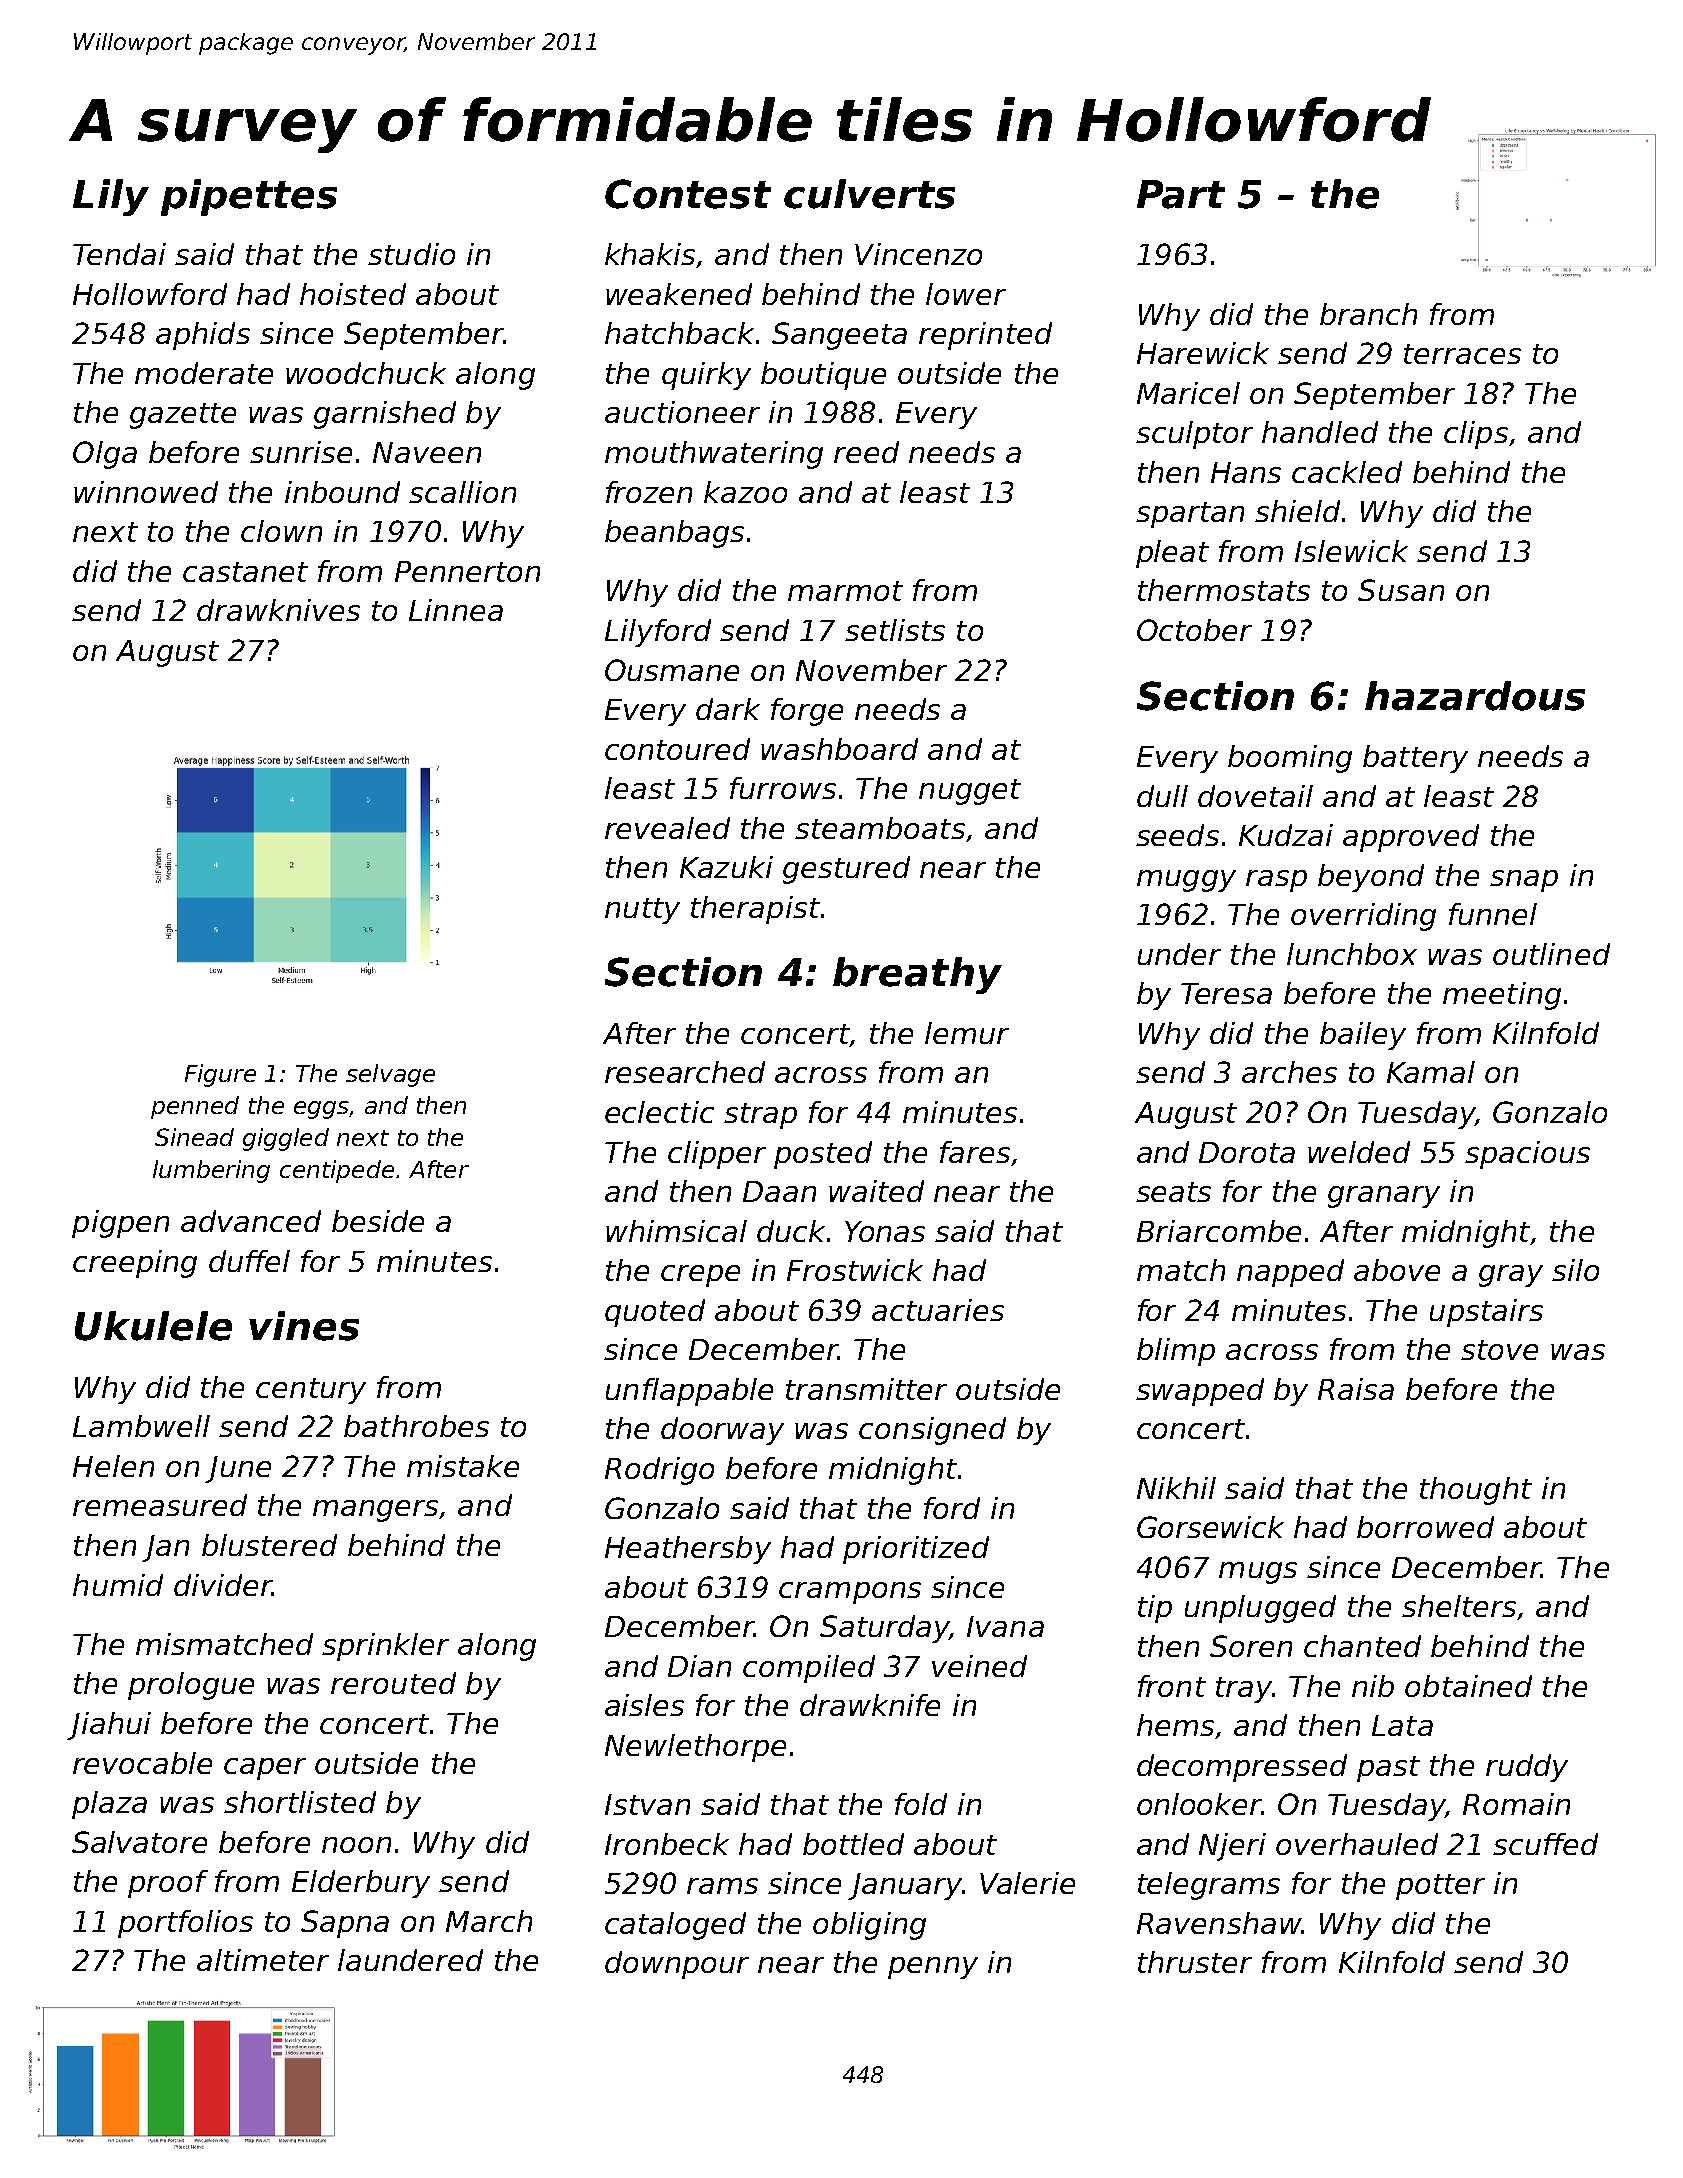 The height and width of the page is (2178, 1683). Describe the element at coordinates (866, 1389) in the page. I see `transmitter` at that location.
